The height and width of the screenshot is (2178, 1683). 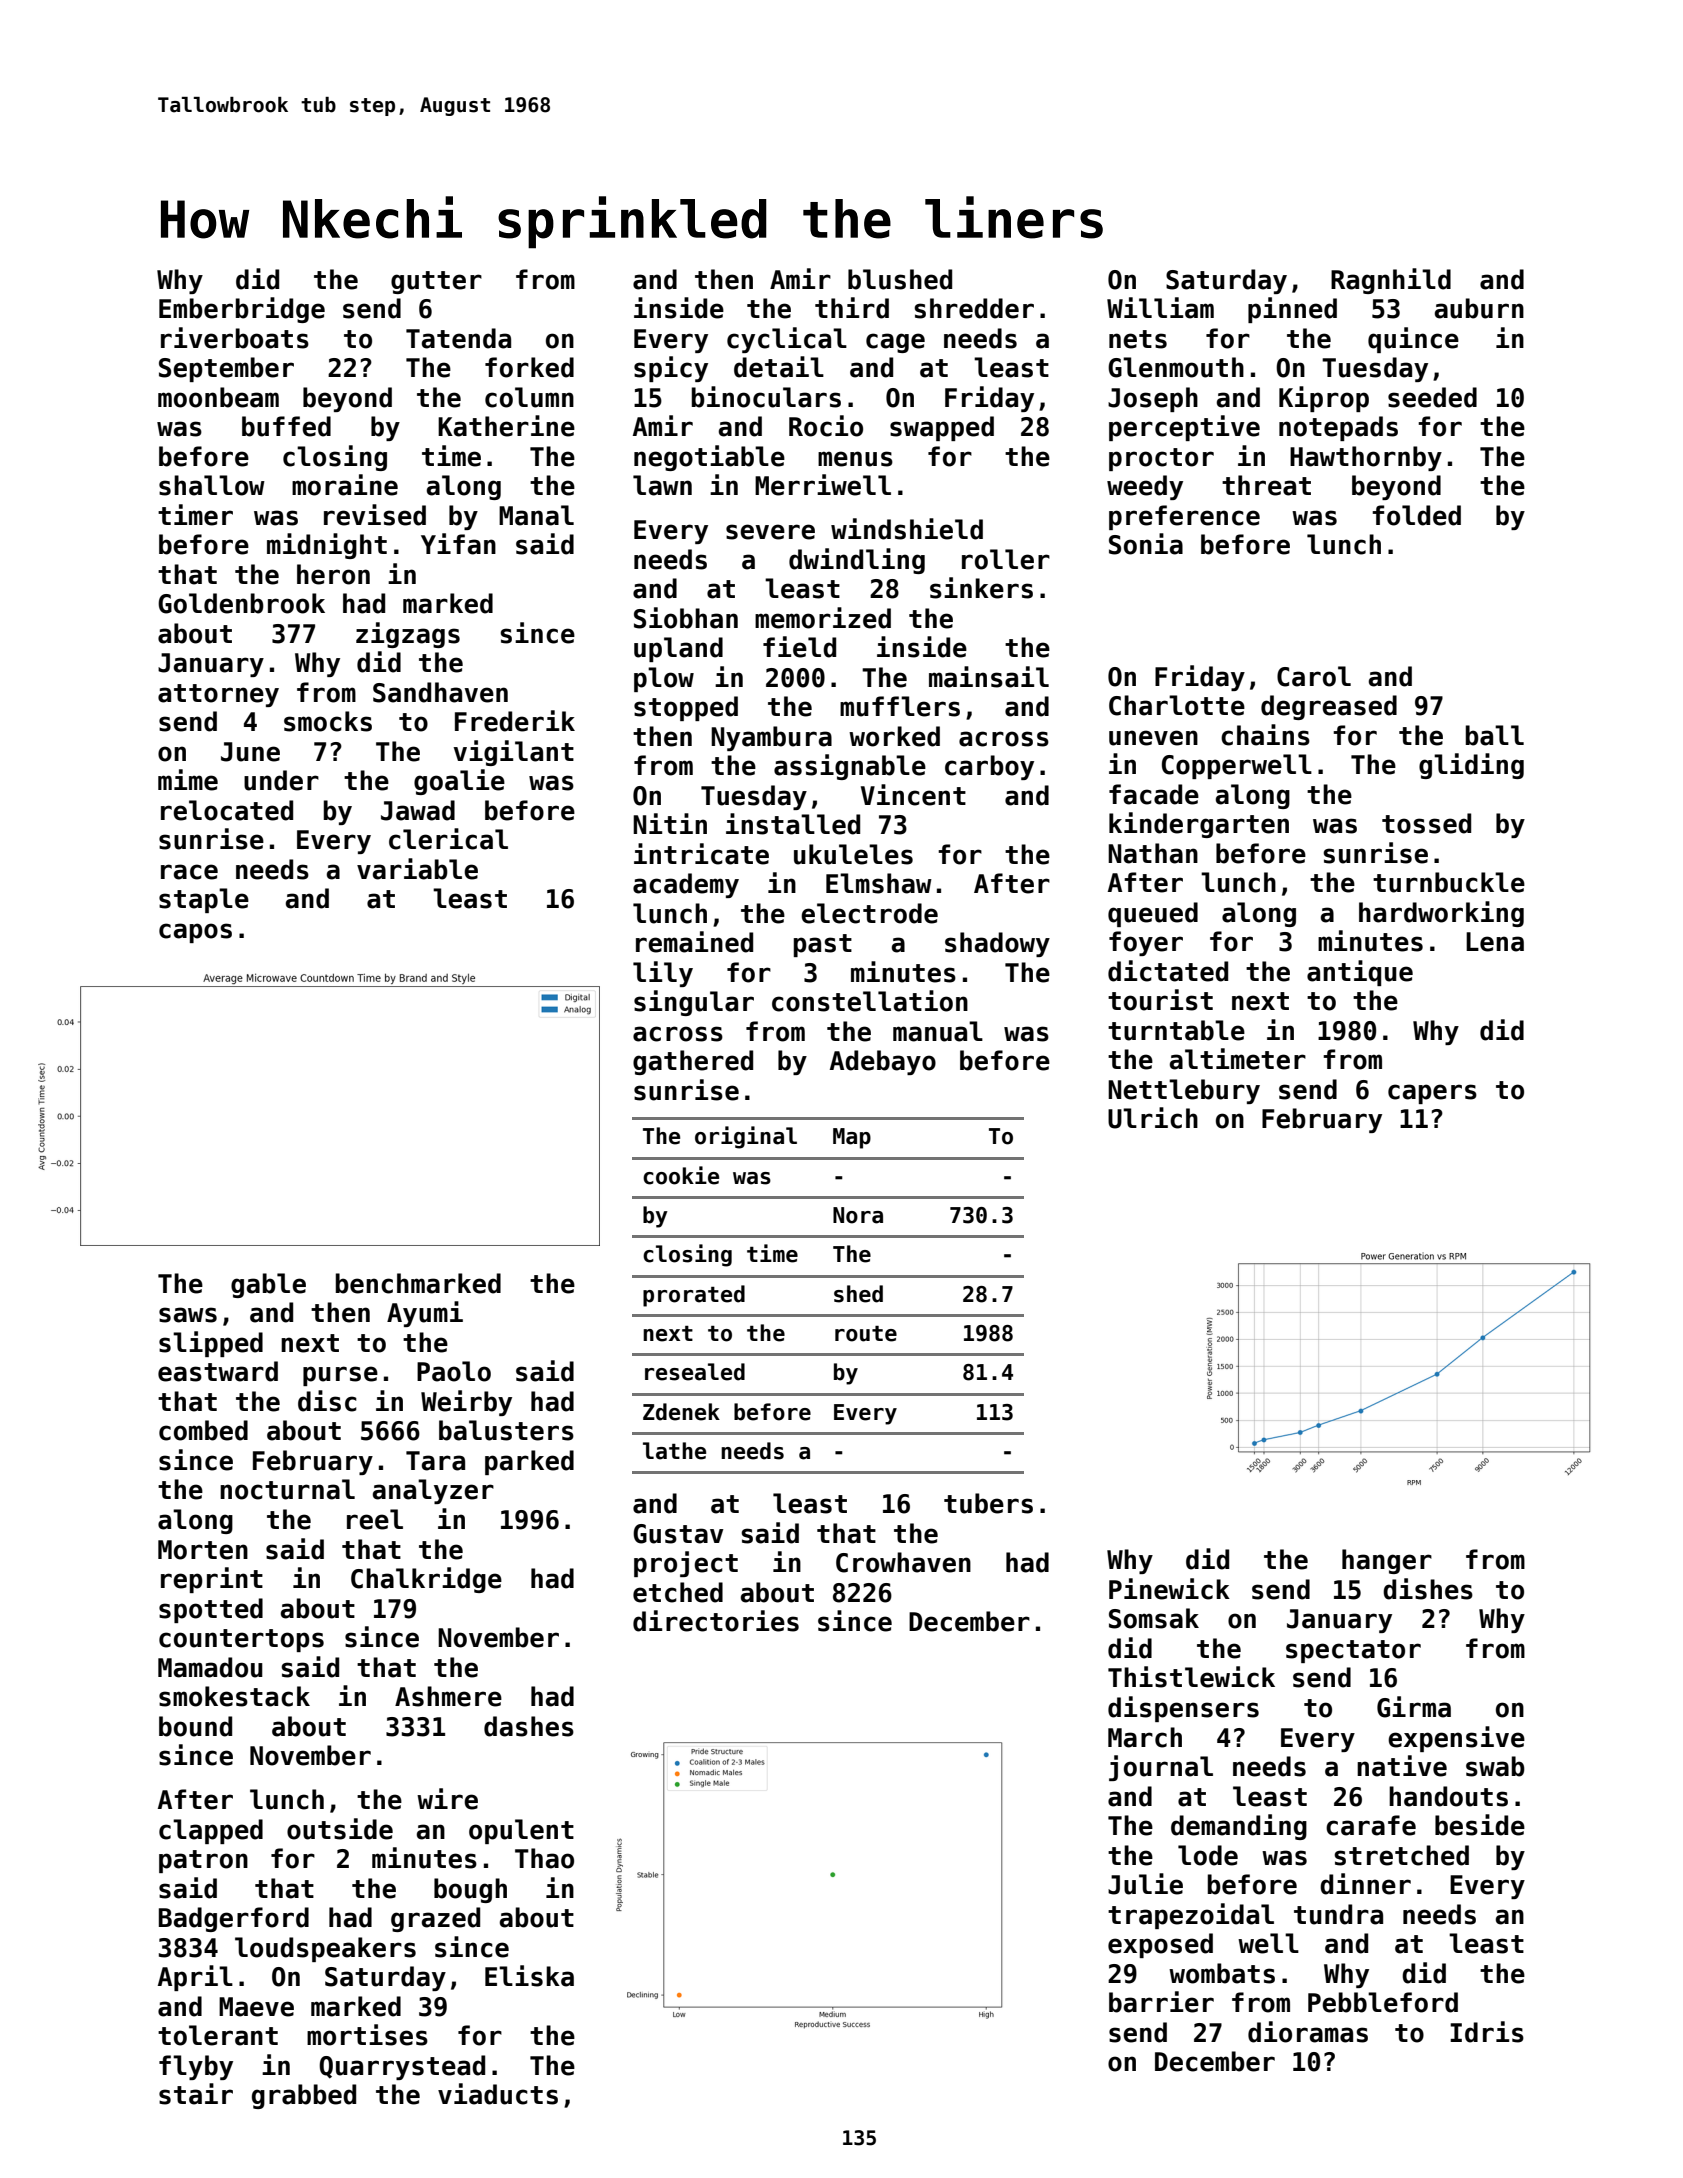 What do you see at coordinates (1432, 1094) in the screenshot?
I see `capers` at bounding box center [1432, 1094].
